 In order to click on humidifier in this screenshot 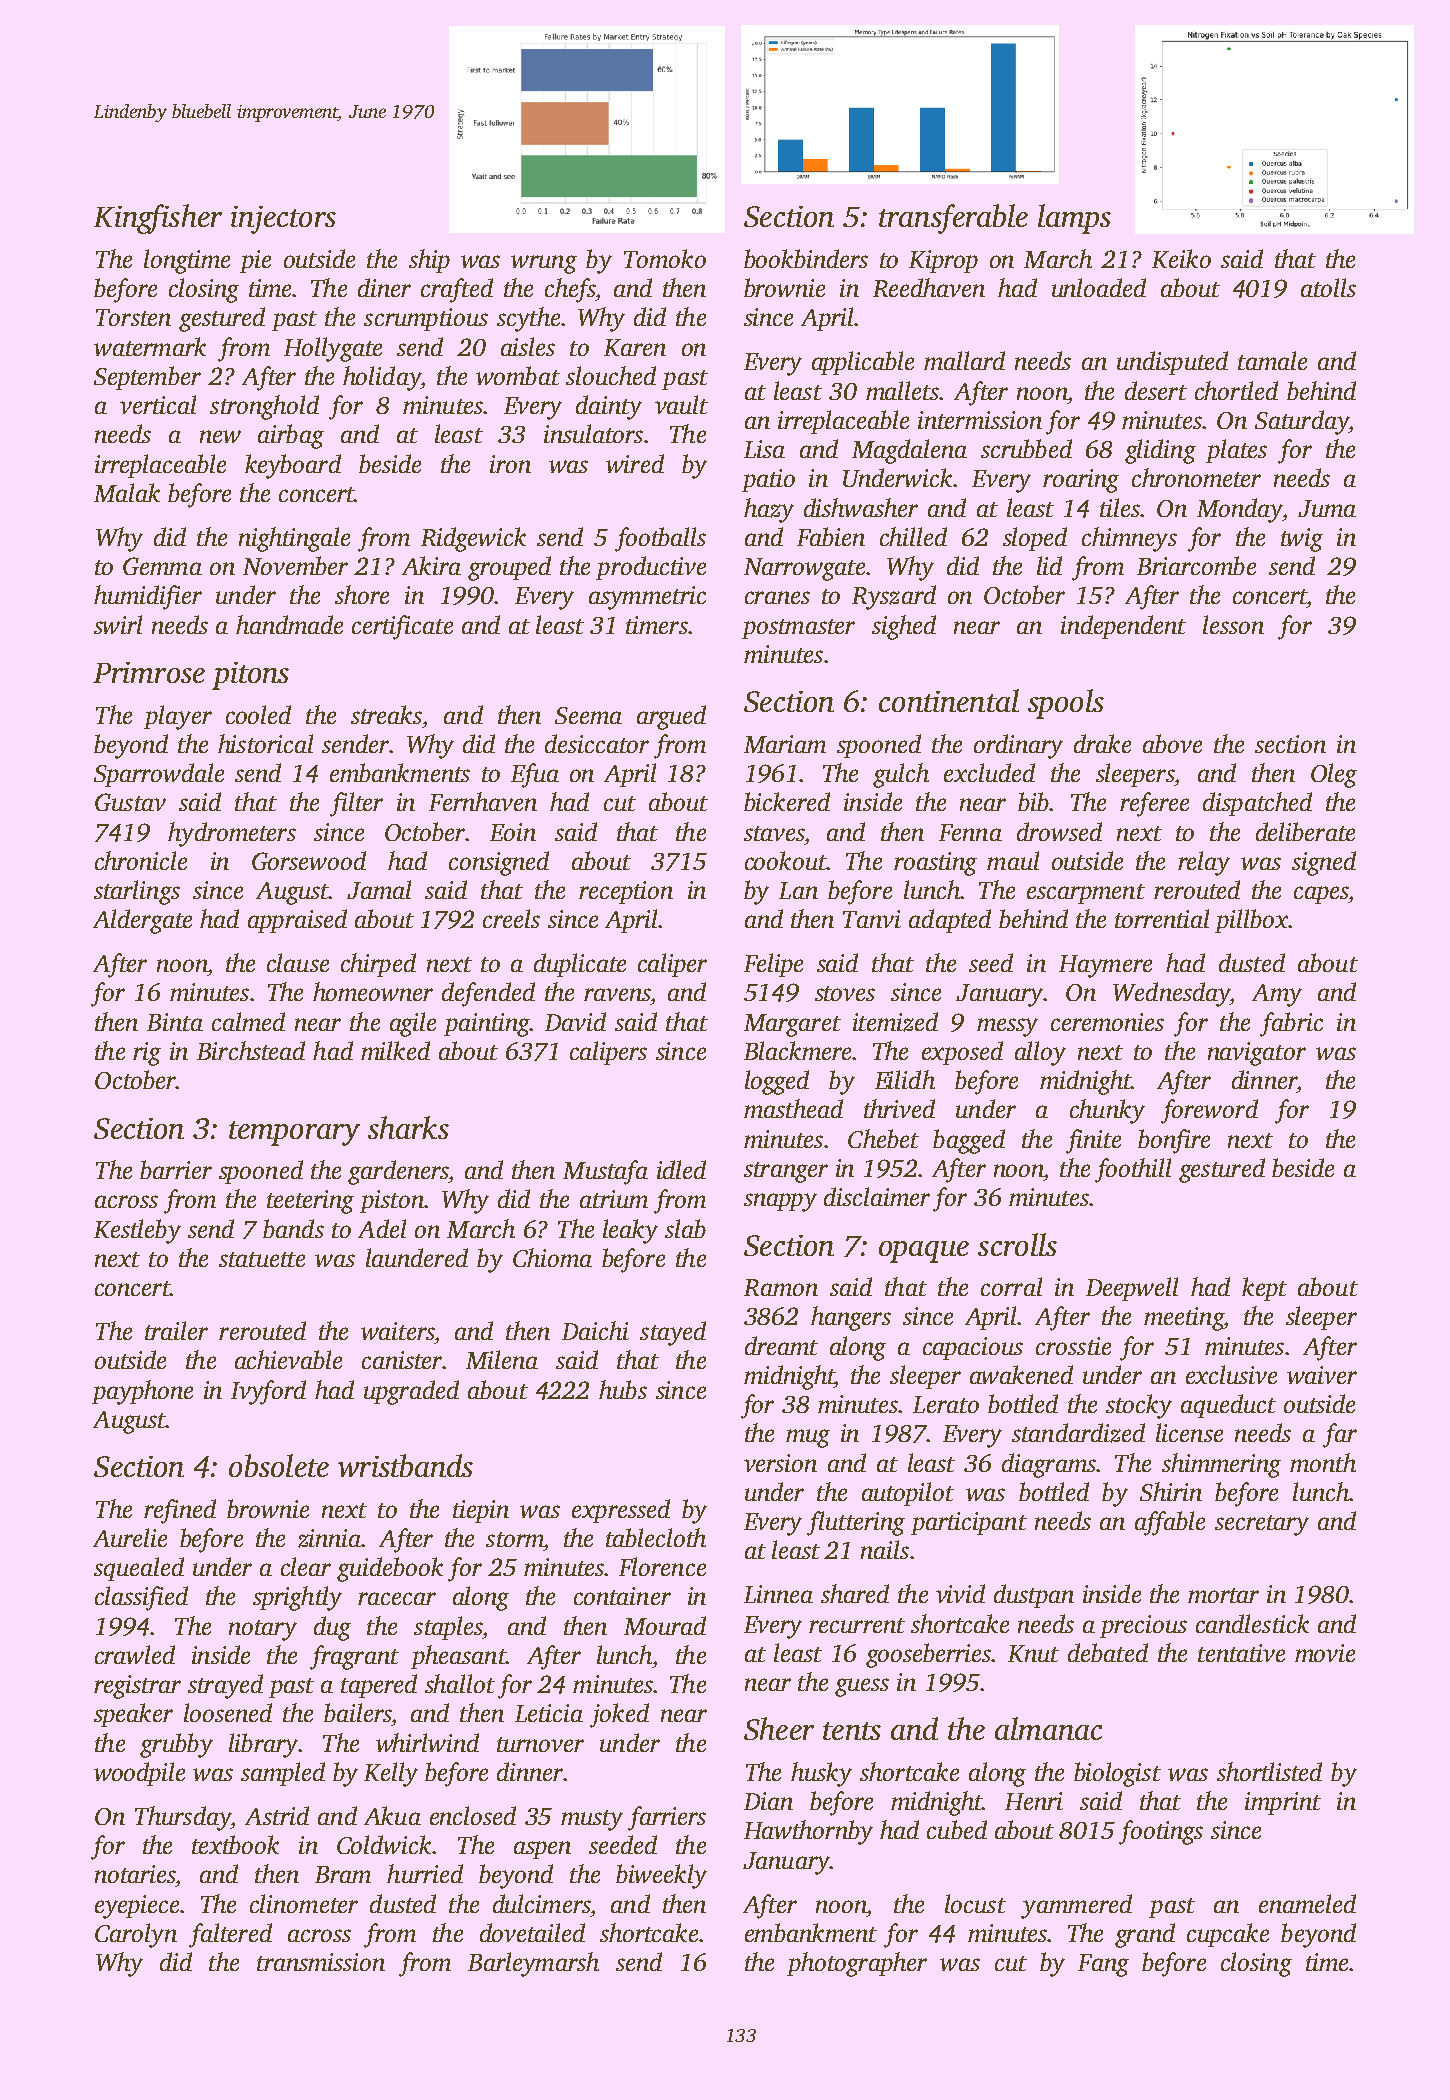, I will do `click(148, 597)`.
